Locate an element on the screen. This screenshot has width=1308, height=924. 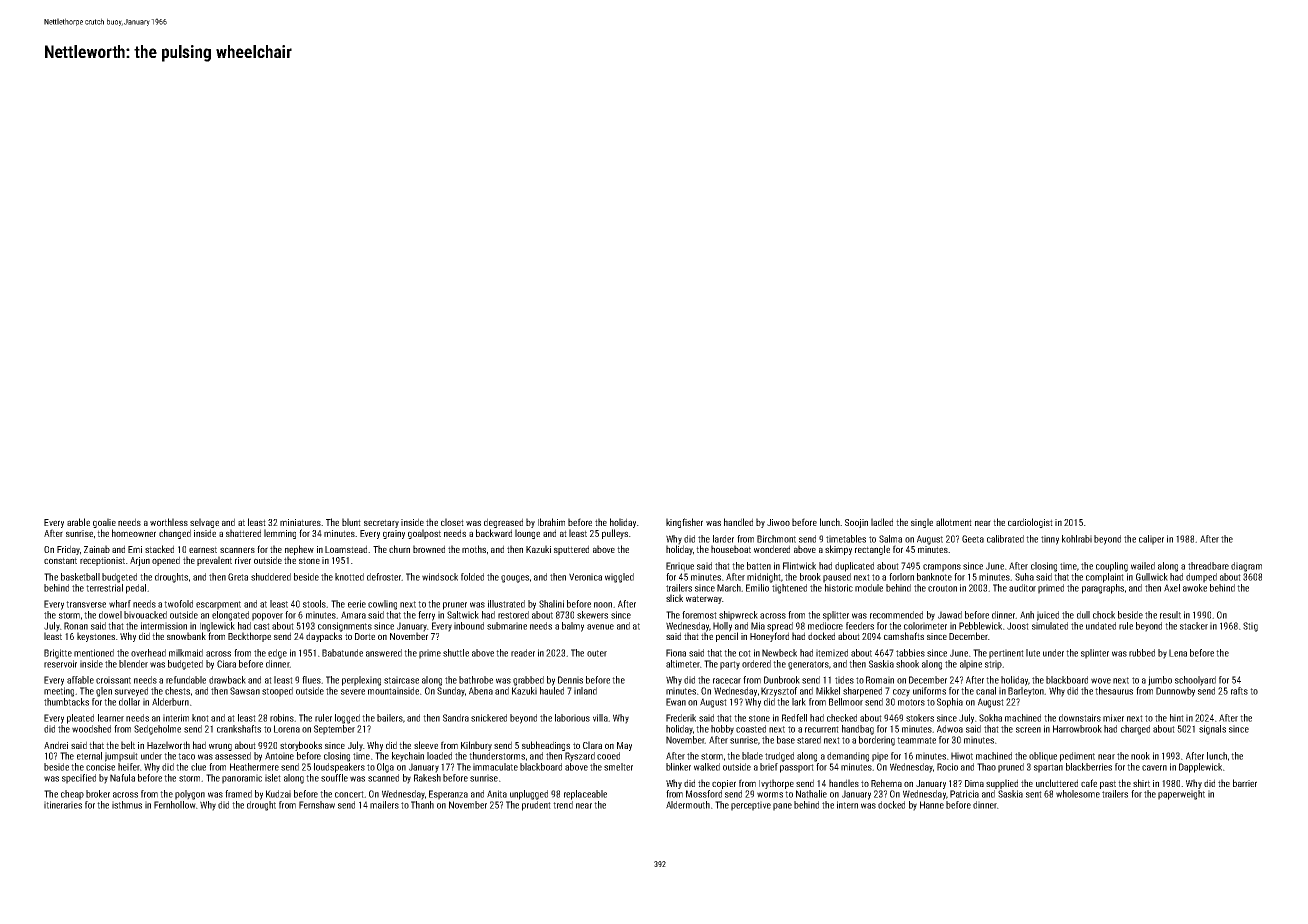
Jiwoo is located at coordinates (778, 522).
